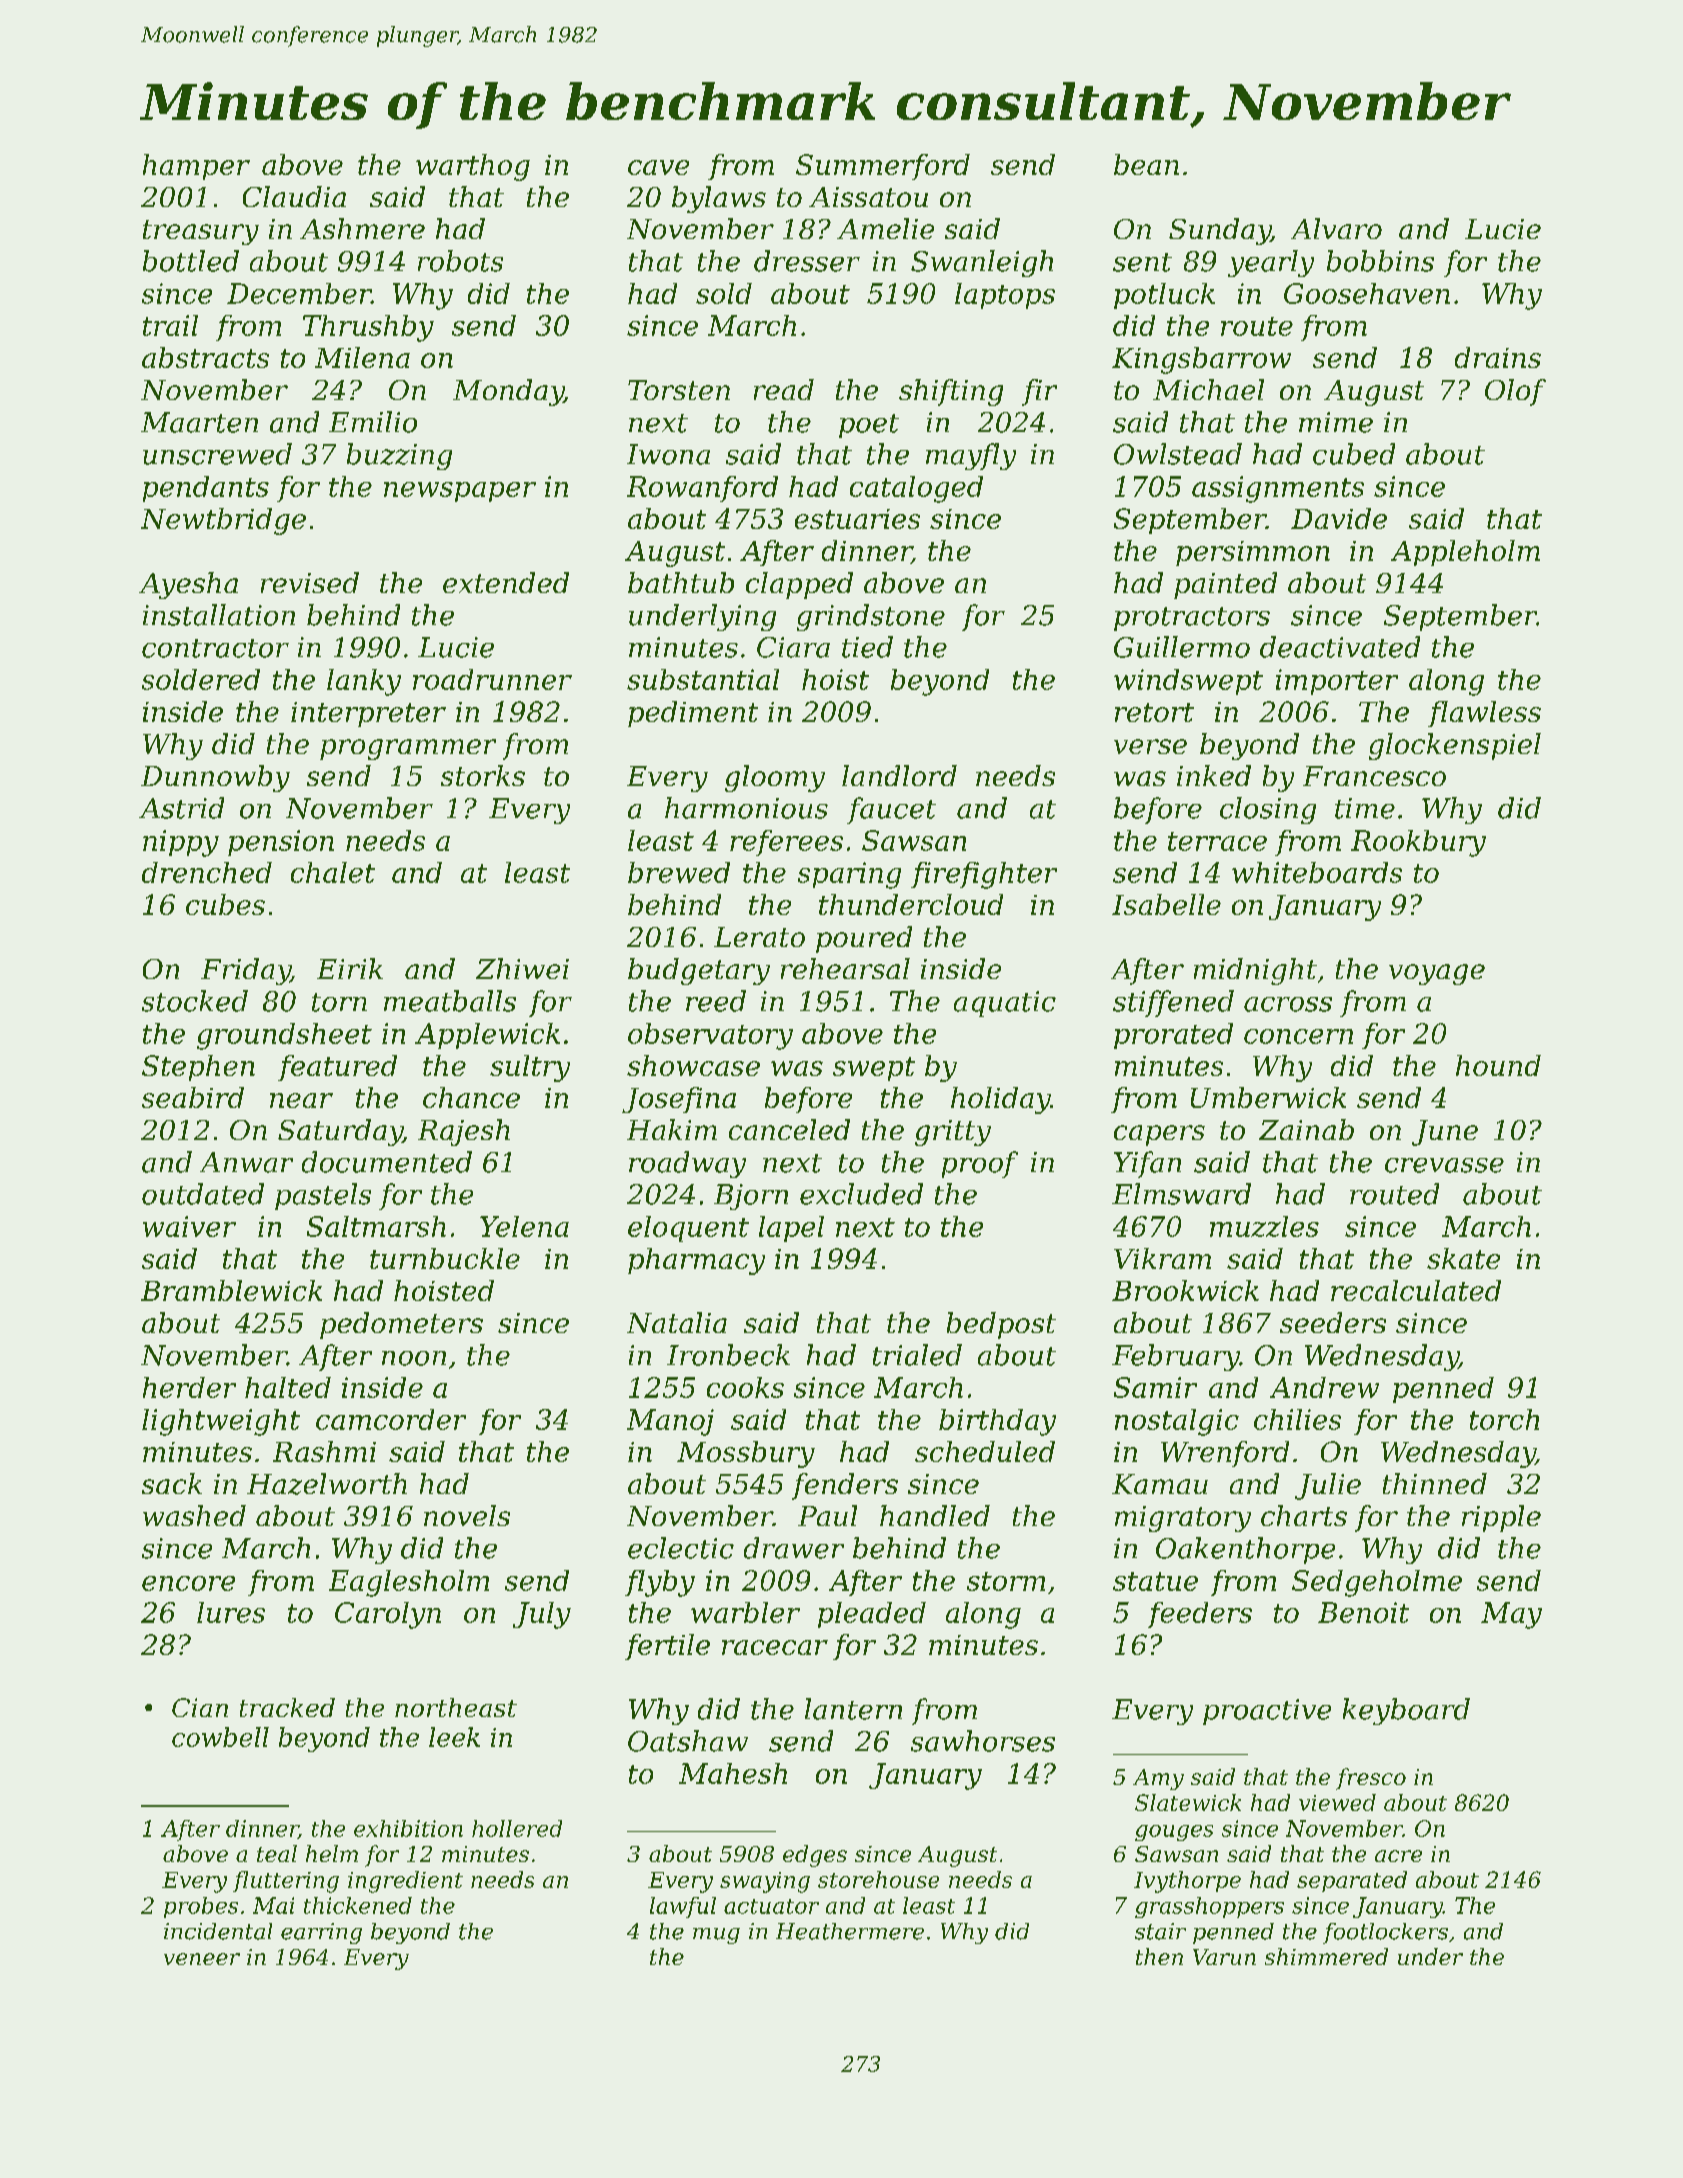  What do you see at coordinates (1418, 843) in the screenshot?
I see `Rookbury` at bounding box center [1418, 843].
